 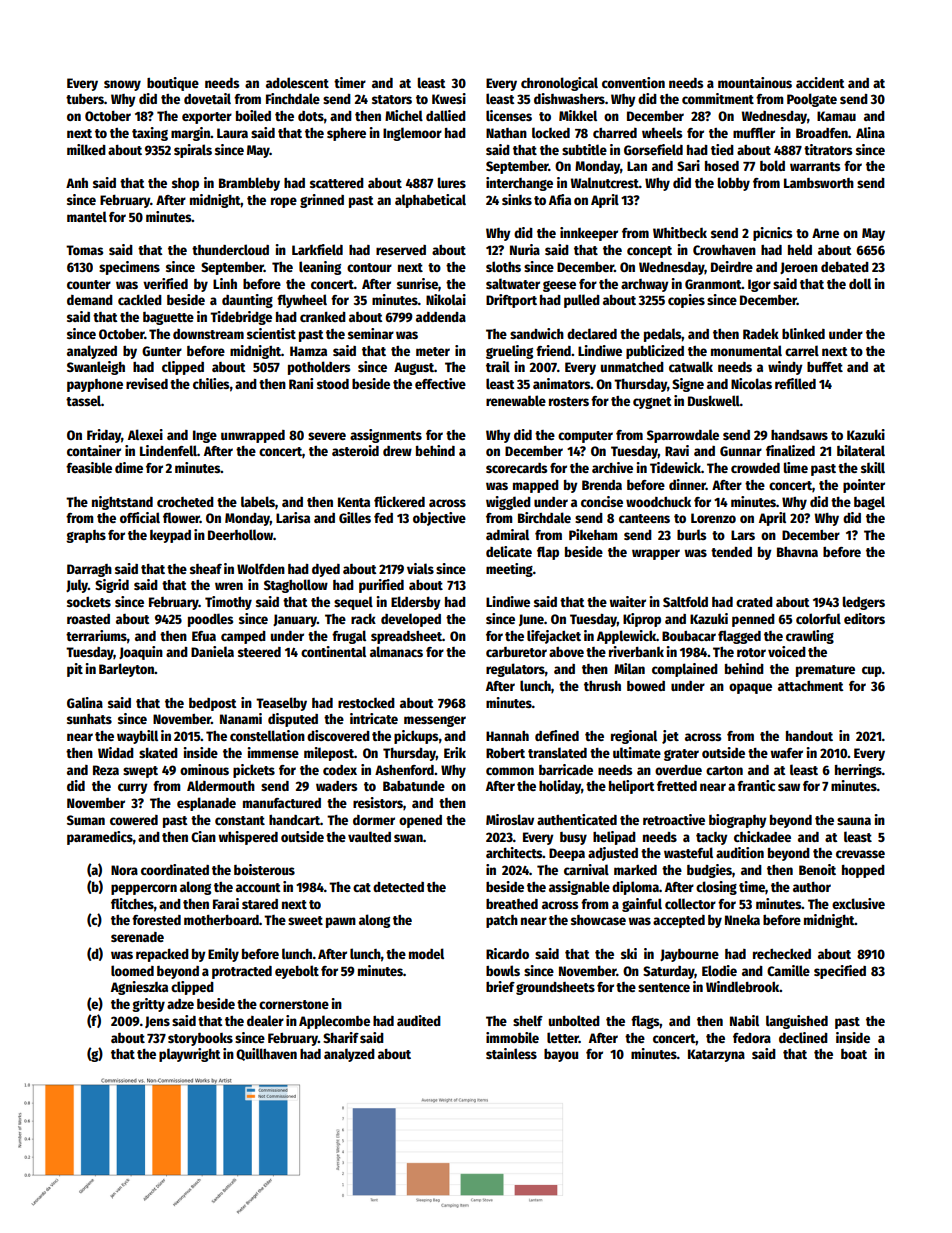 What do you see at coordinates (180, 1004) in the screenshot?
I see `adze` at bounding box center [180, 1004].
